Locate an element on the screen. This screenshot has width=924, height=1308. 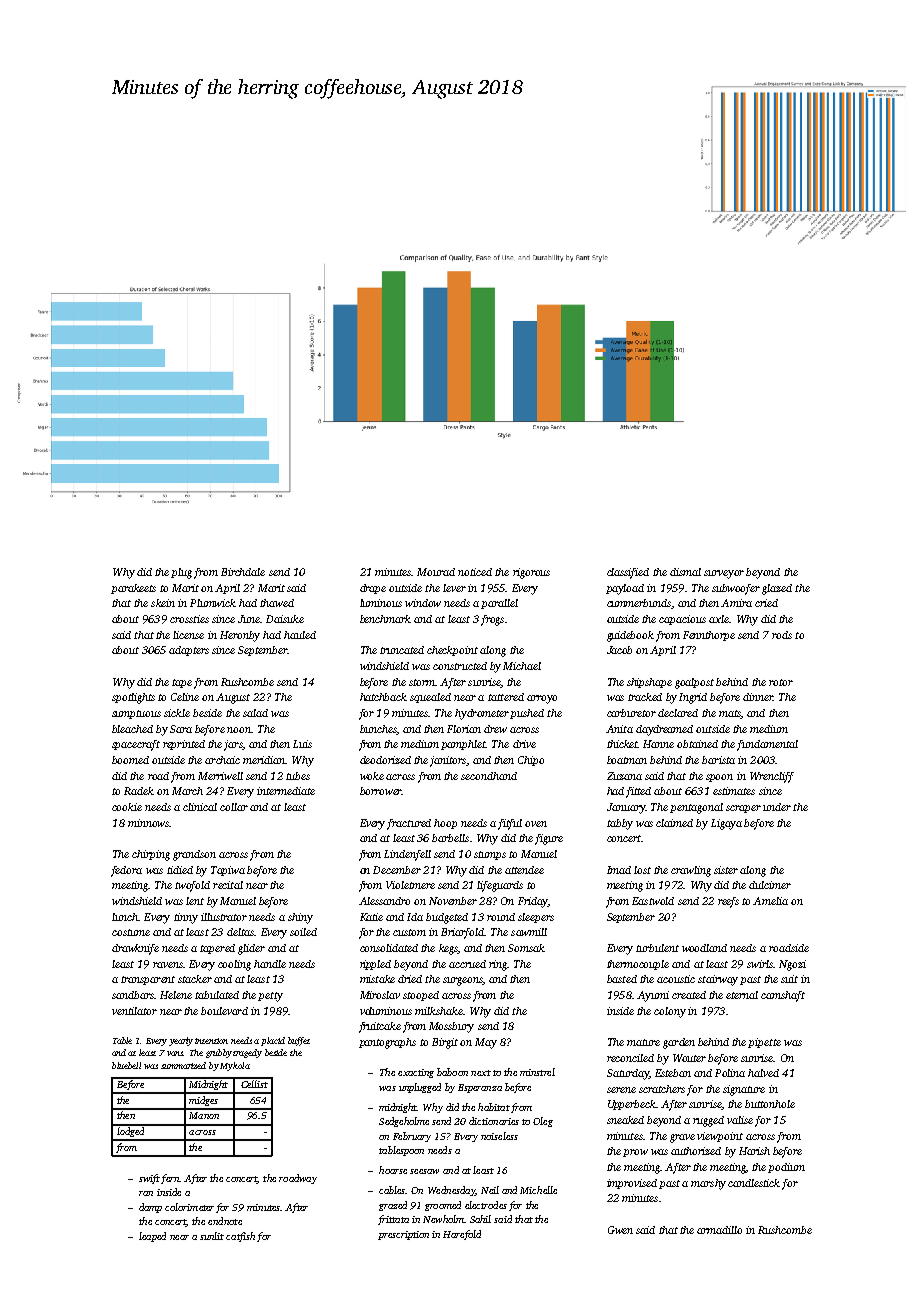
Tapiwa is located at coordinates (228, 871).
